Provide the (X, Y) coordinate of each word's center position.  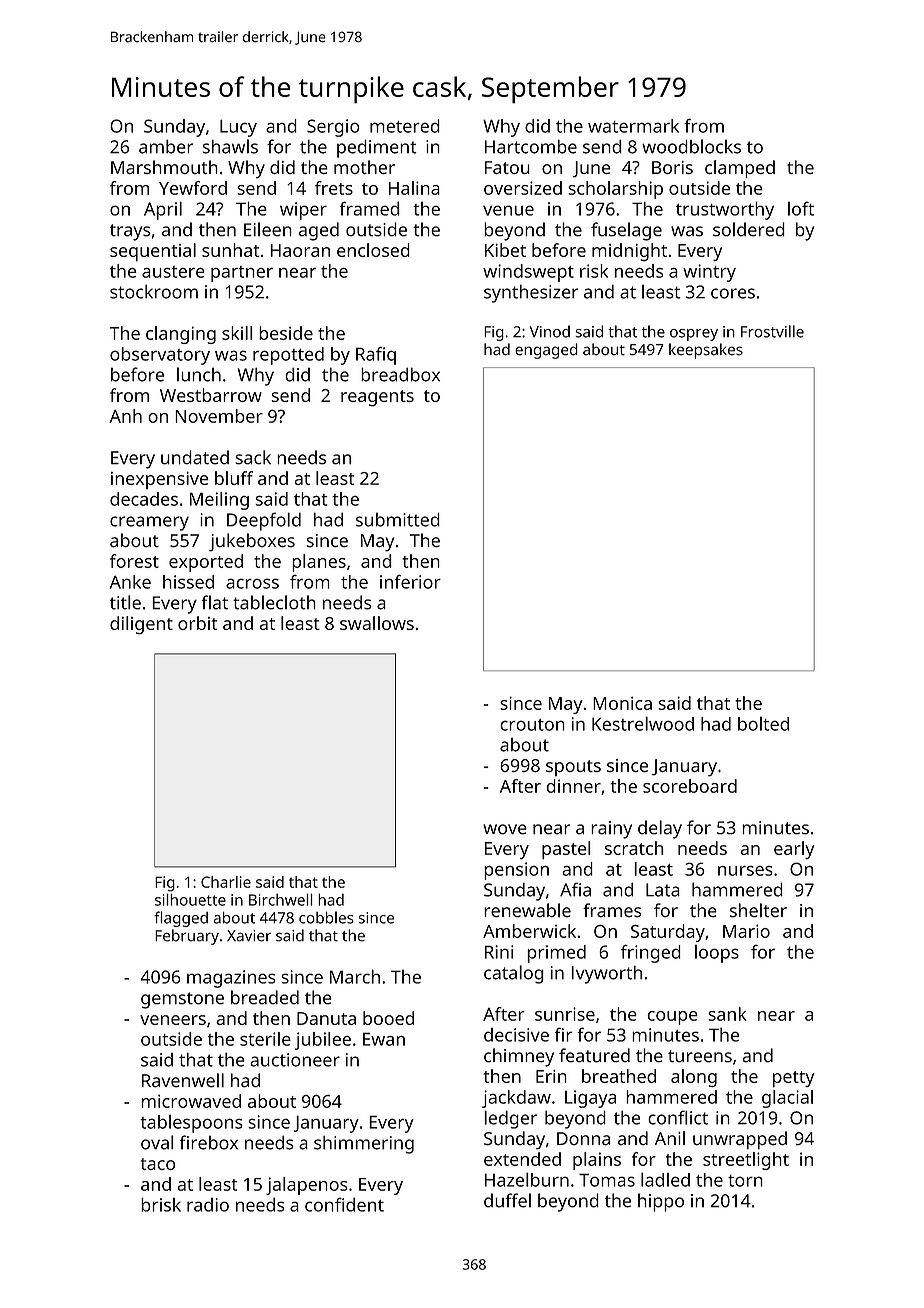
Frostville (772, 331)
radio (208, 1205)
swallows (377, 623)
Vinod (550, 331)
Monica (622, 703)
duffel (507, 1200)
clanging (181, 335)
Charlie (226, 882)
